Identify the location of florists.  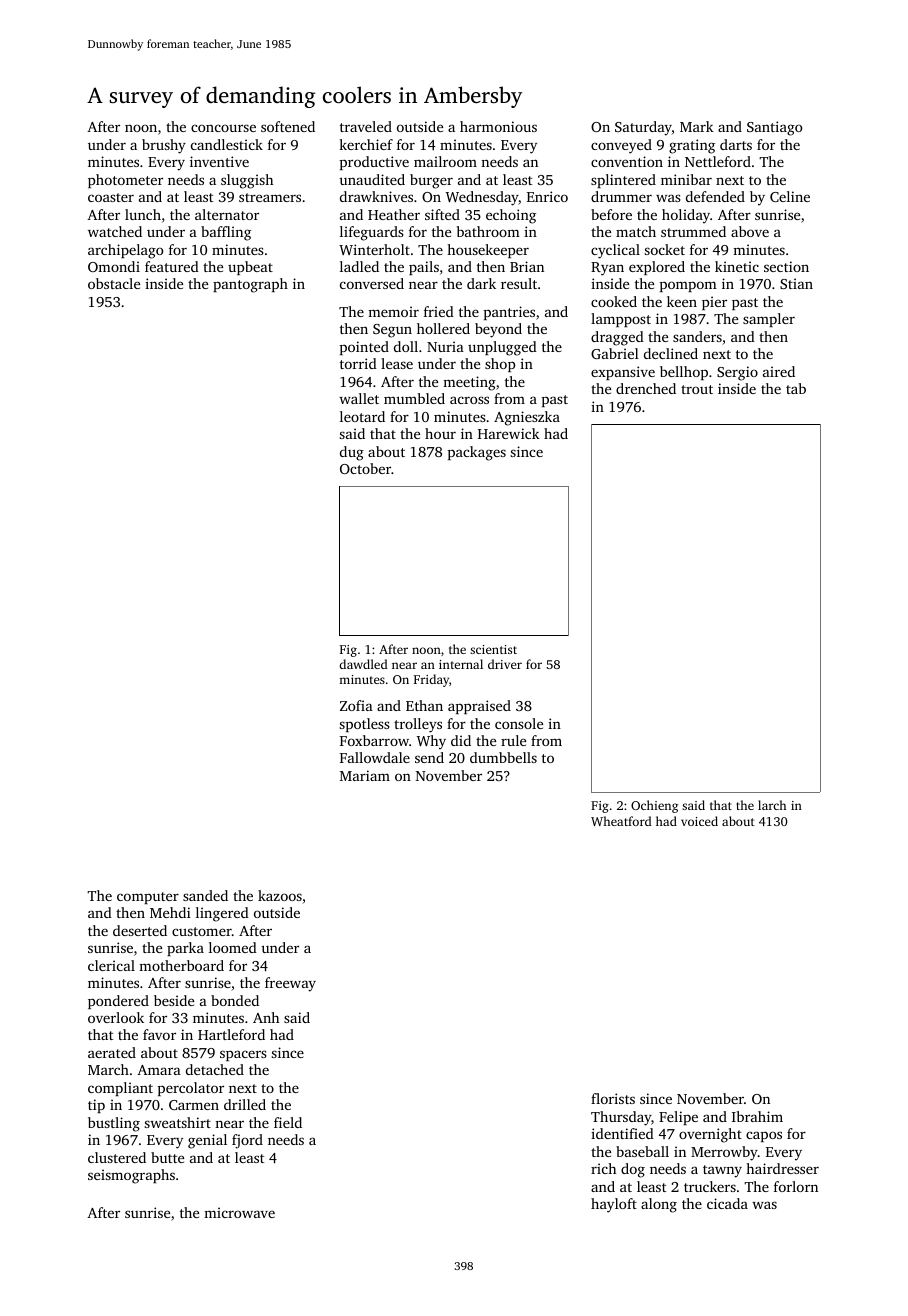
(613, 1098).
